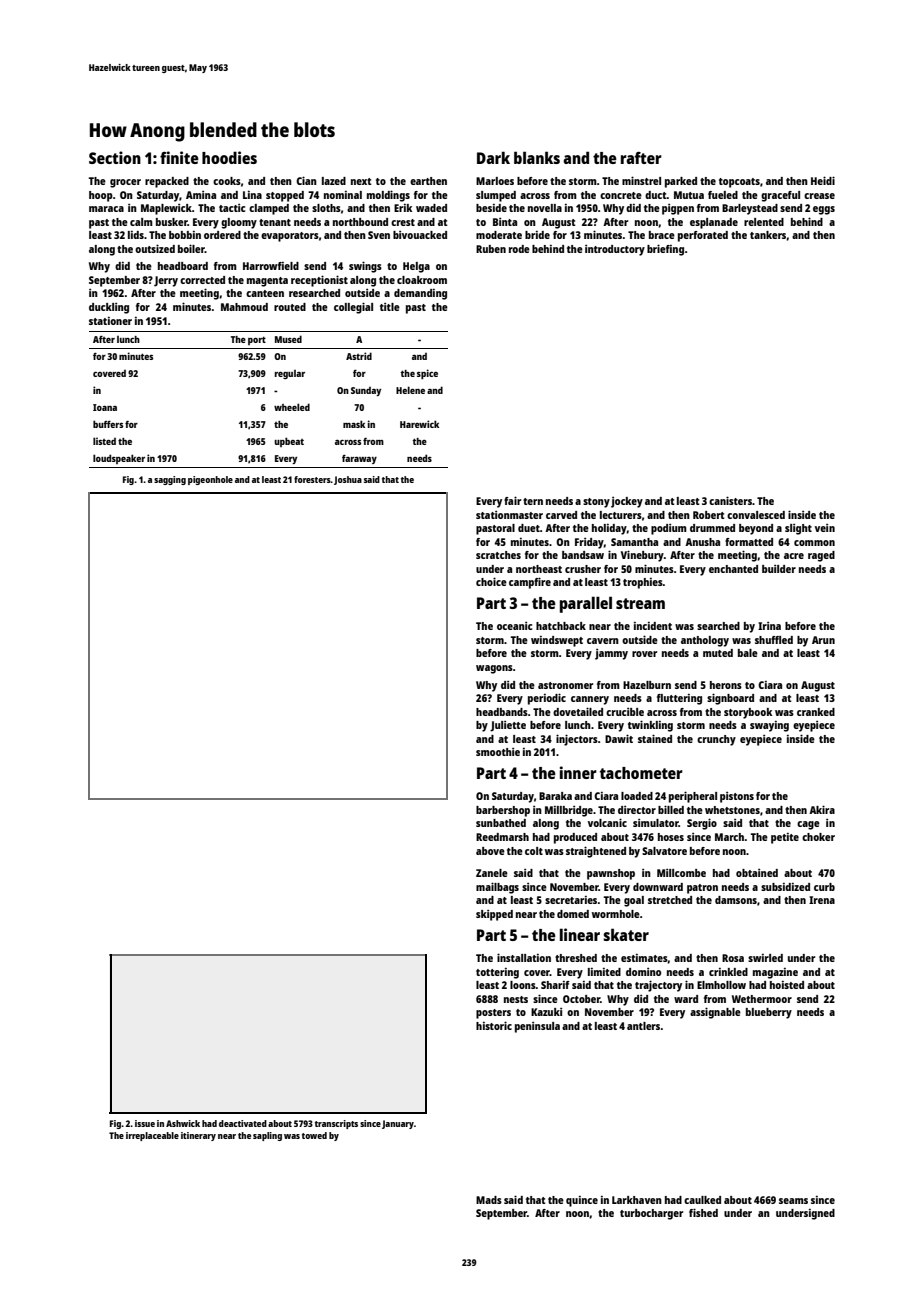 This screenshot has height=1314, width=924. Describe the element at coordinates (494, 669) in the screenshot. I see `wagons` at that location.
